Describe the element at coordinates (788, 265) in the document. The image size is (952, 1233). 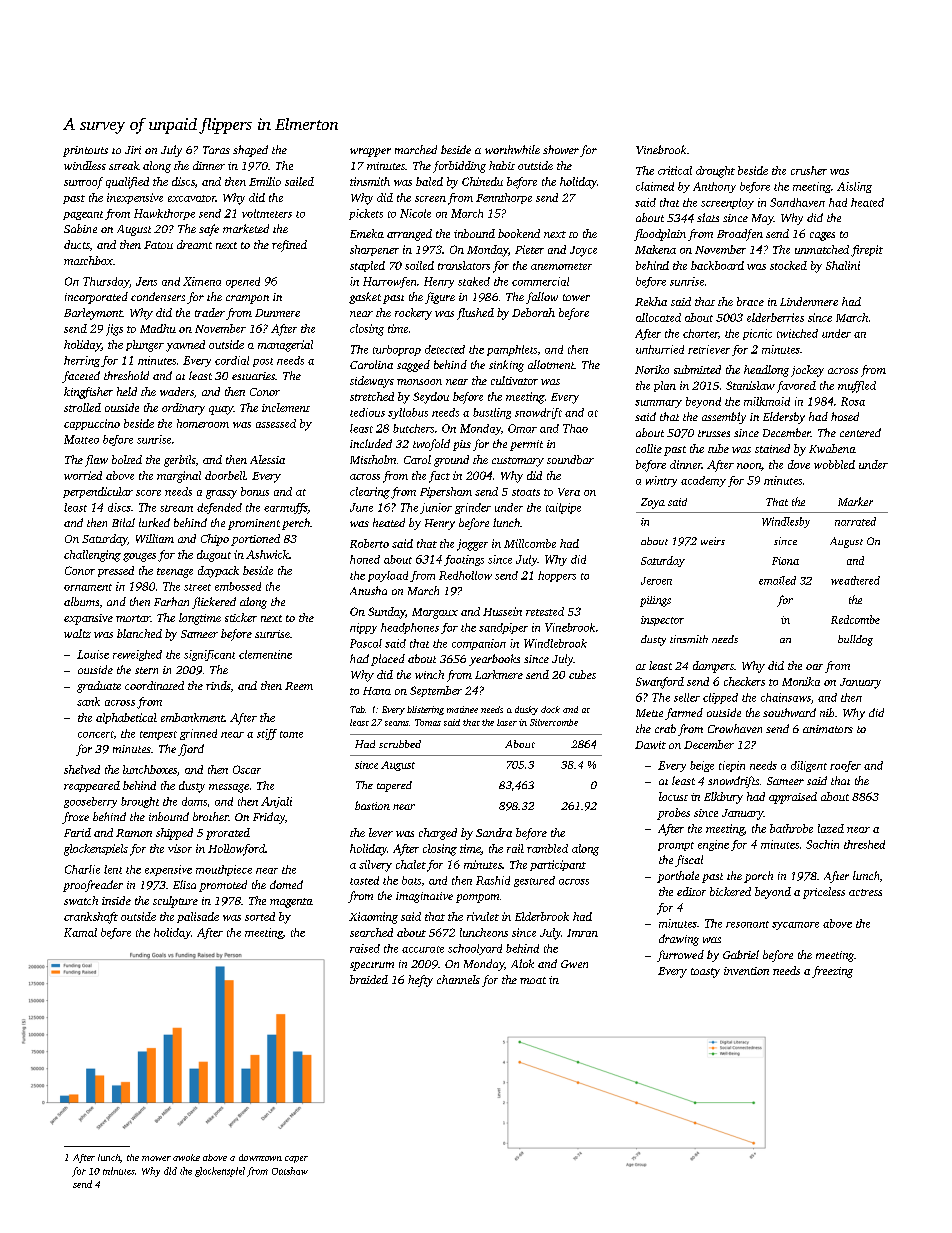
I see `stocked` at that location.
